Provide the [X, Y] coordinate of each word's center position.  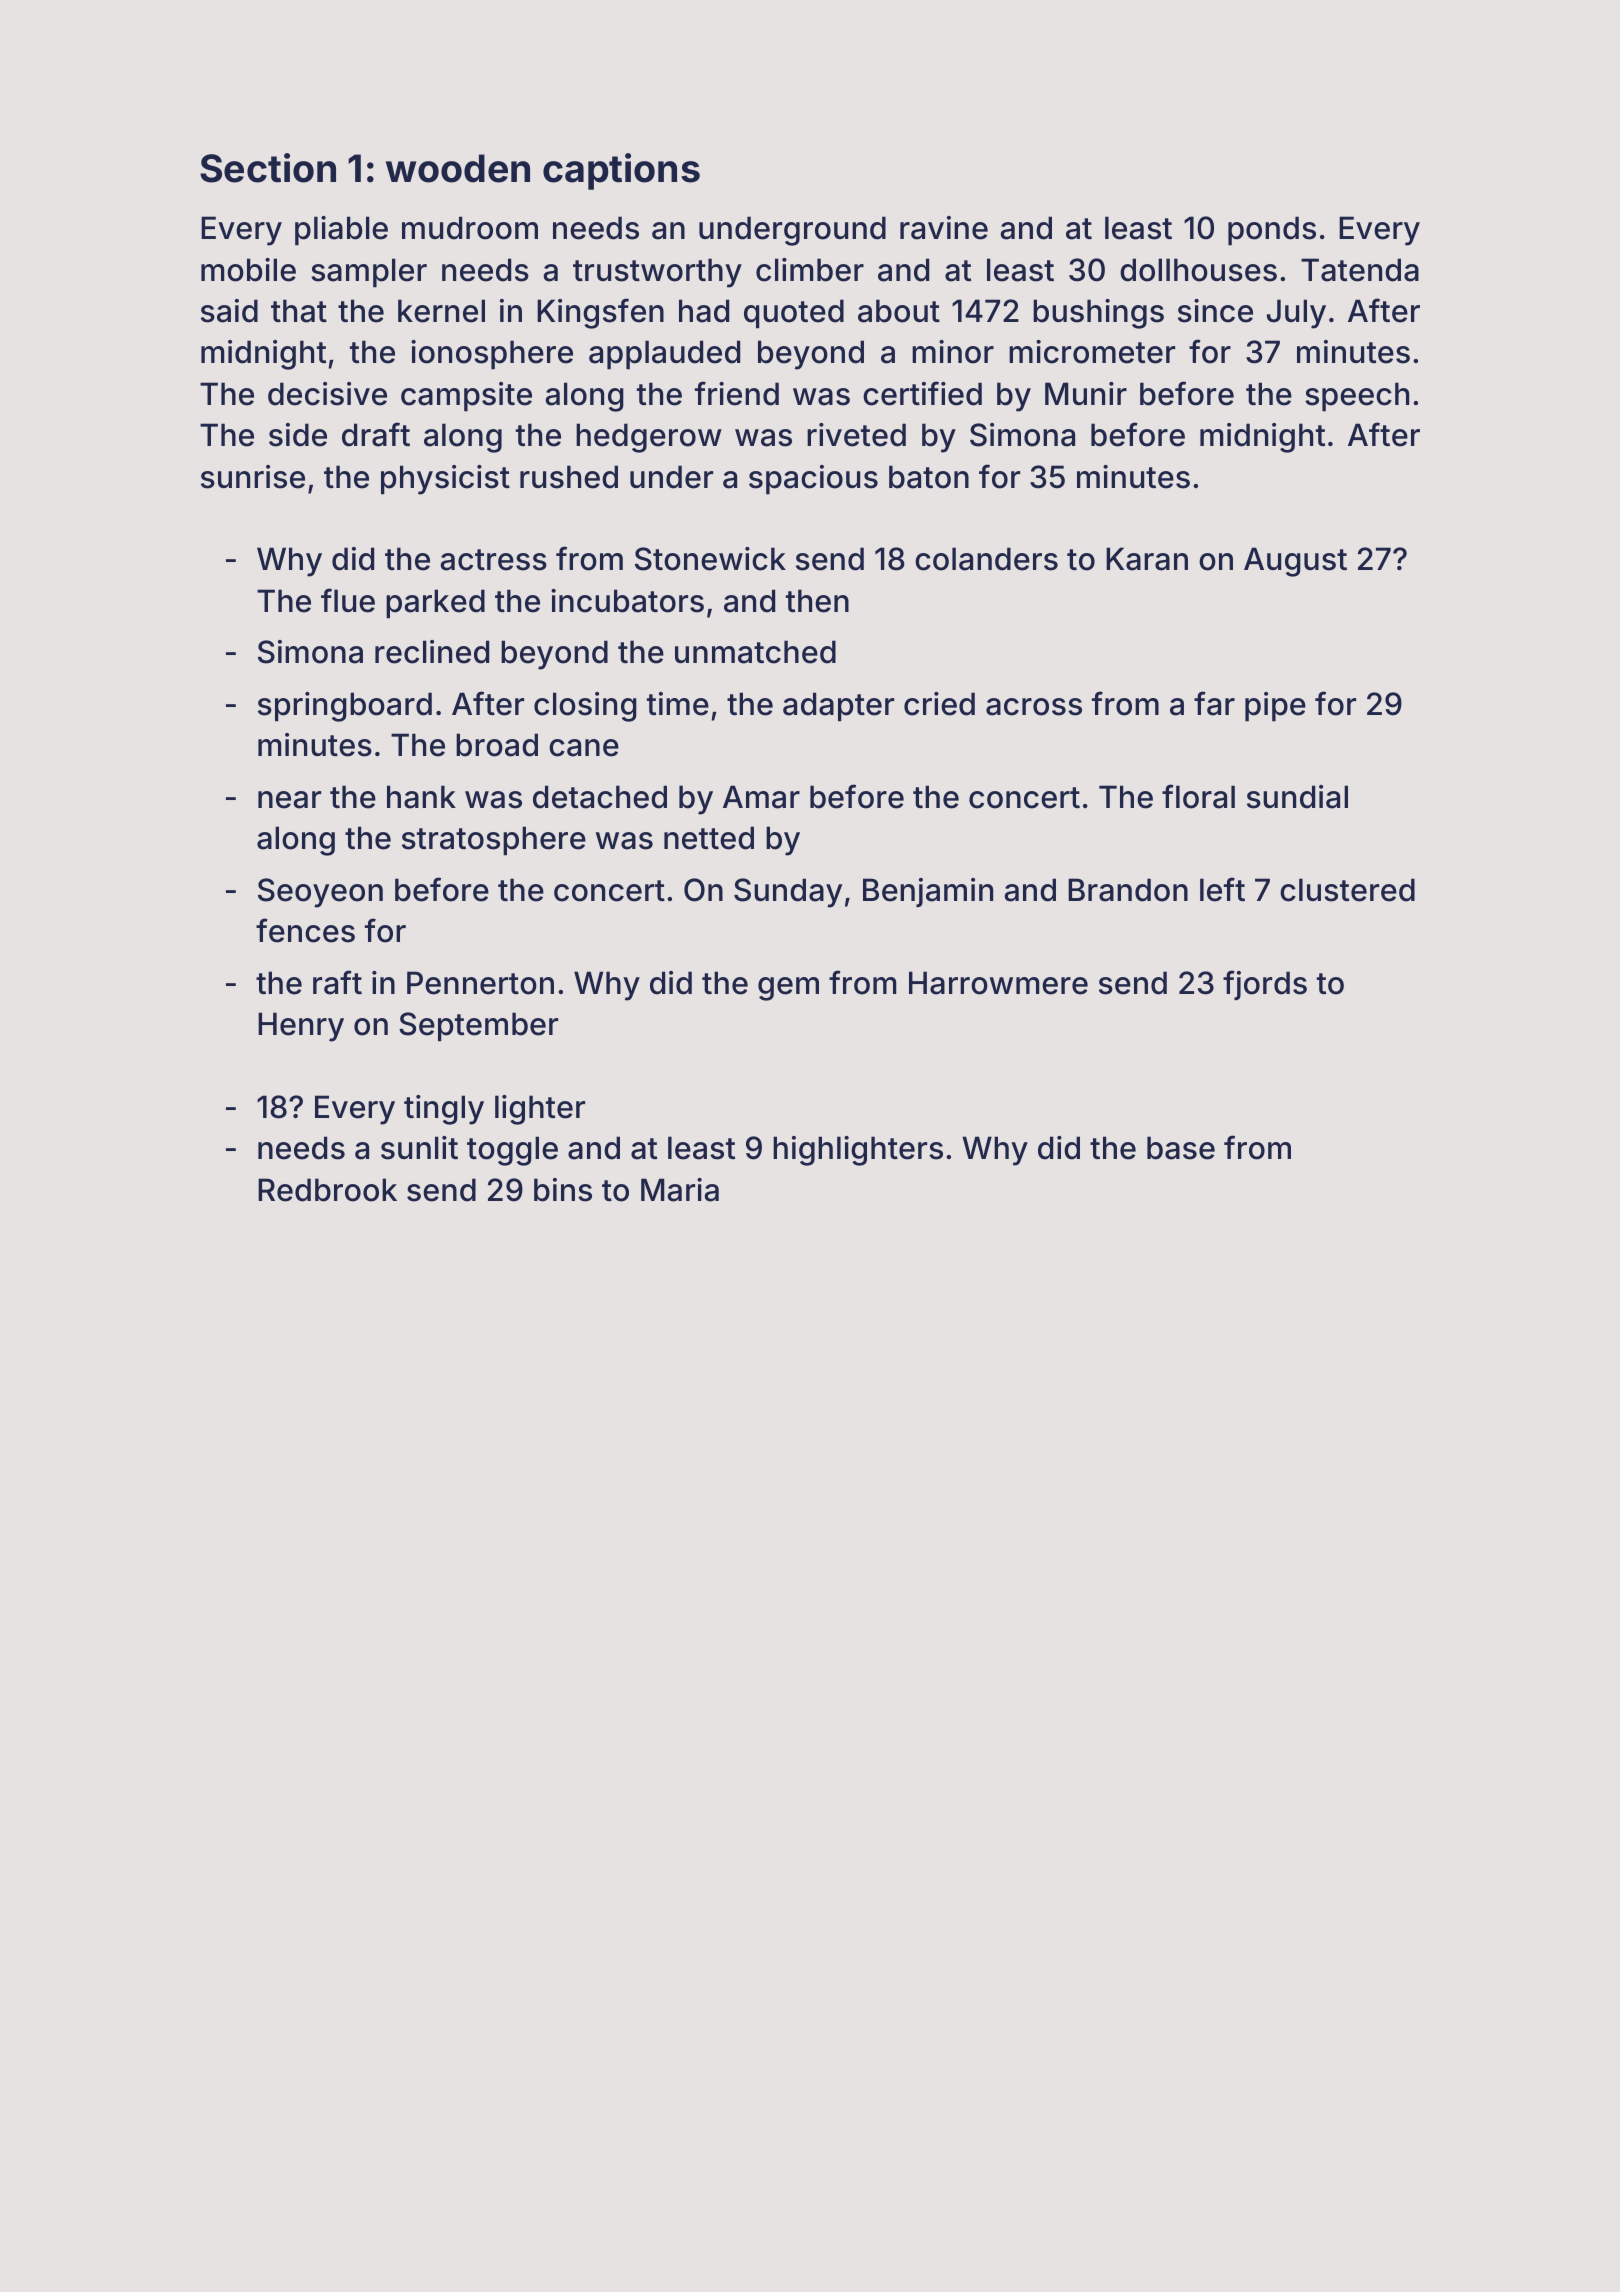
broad [497, 745]
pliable [341, 231]
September [478, 1027]
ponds [1272, 231]
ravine [944, 228]
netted [709, 838]
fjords [1265, 985]
